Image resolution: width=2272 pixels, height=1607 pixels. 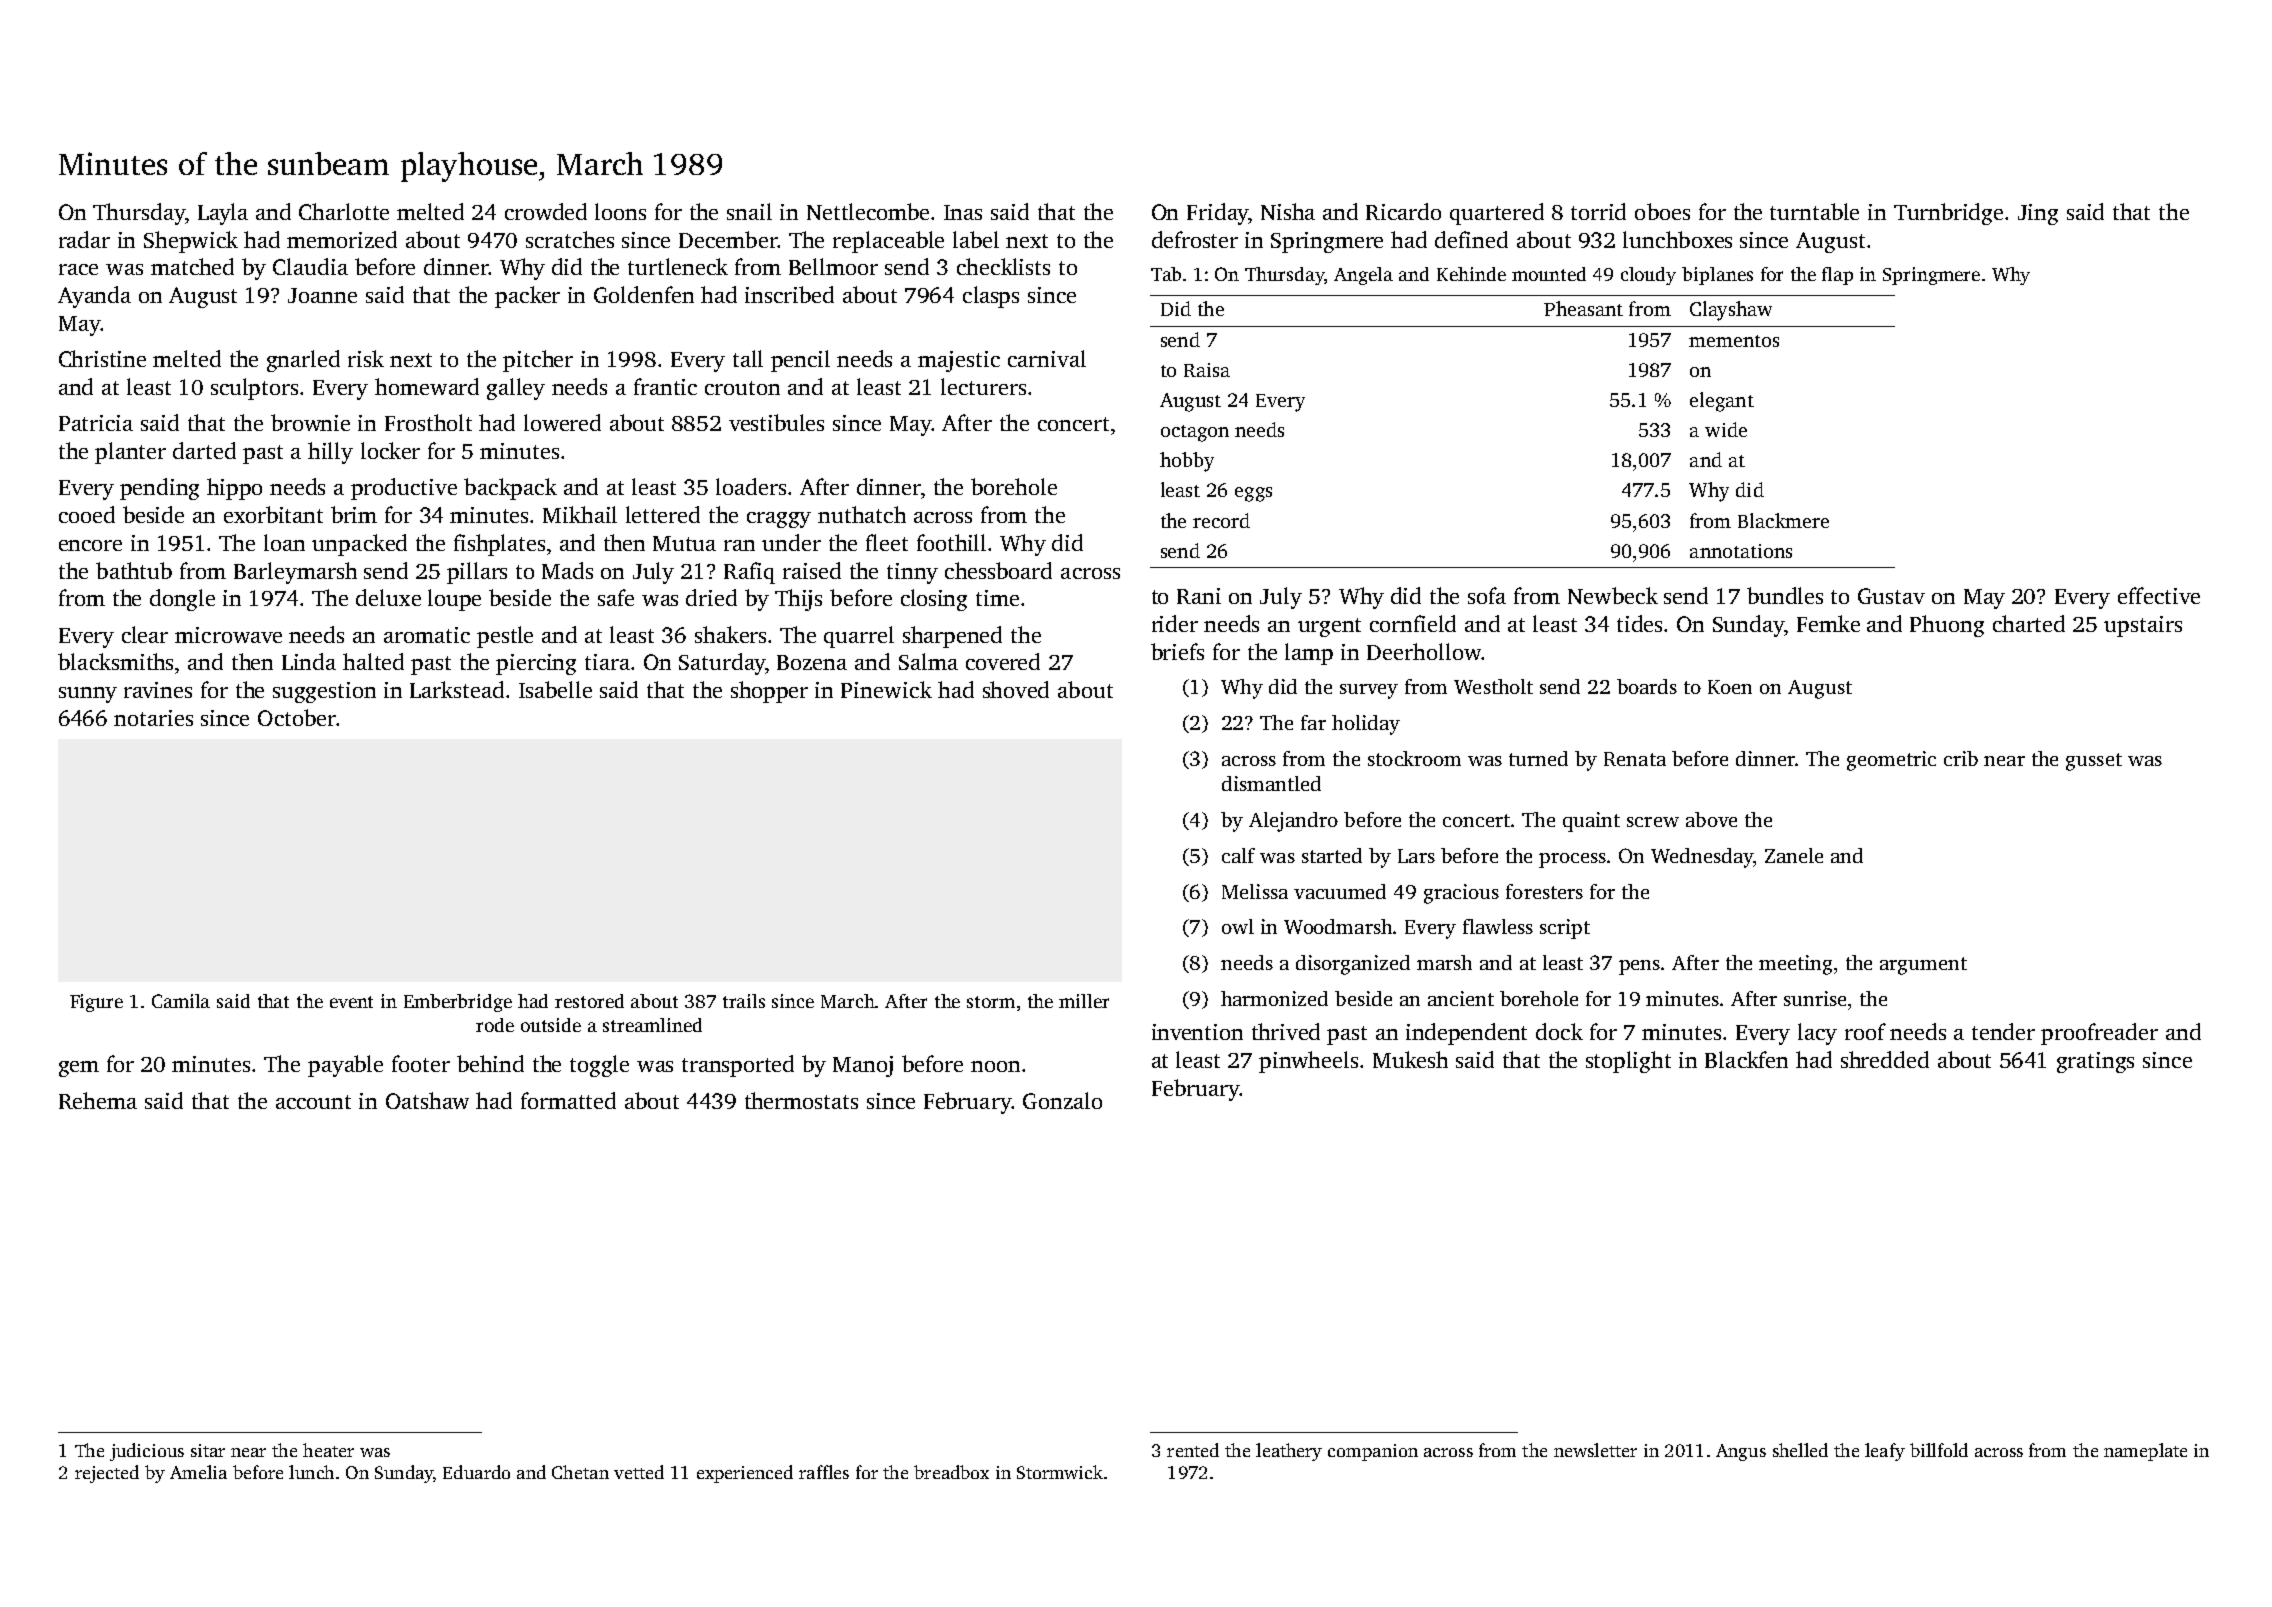 I want to click on gusset, so click(x=2094, y=762).
